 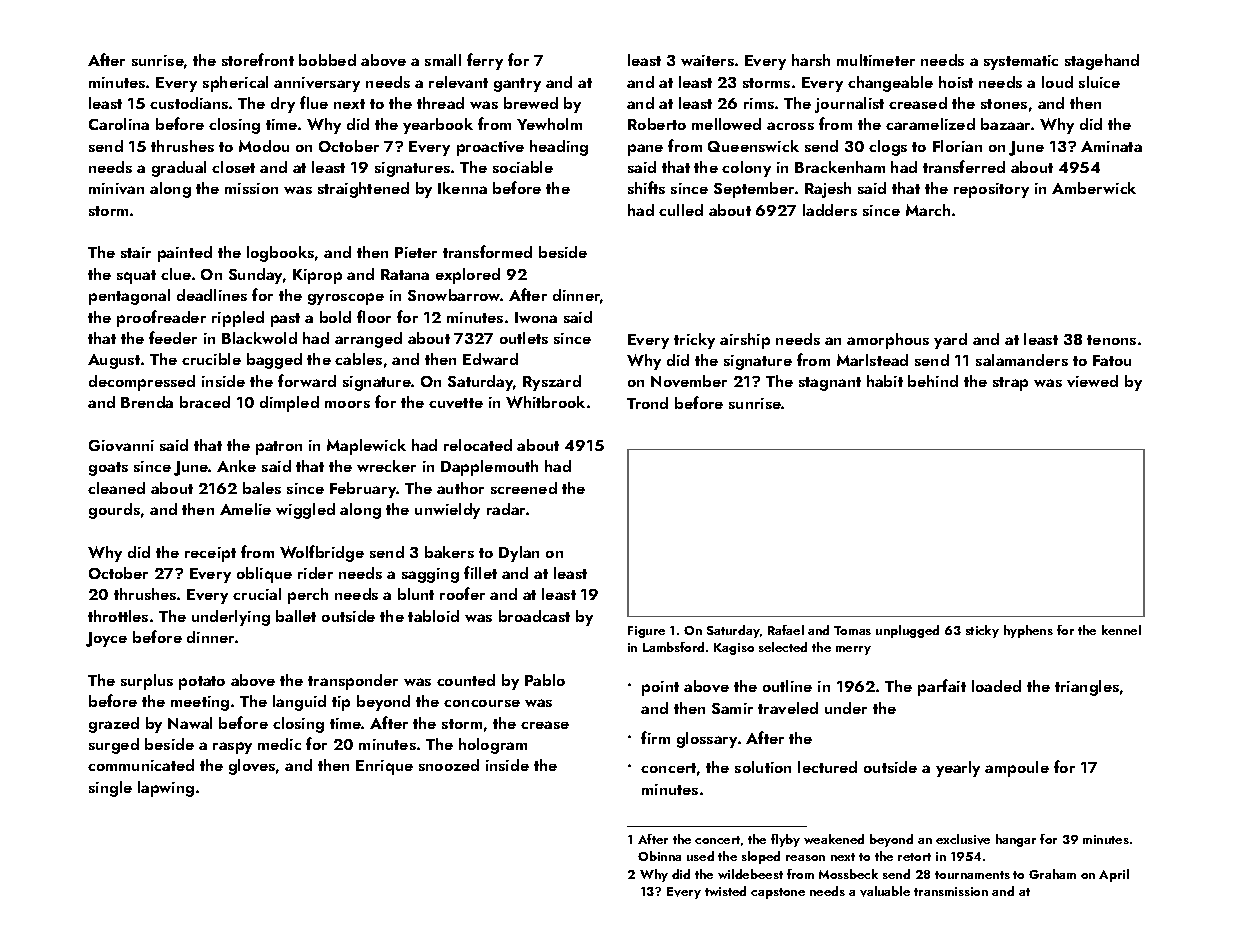 What do you see at coordinates (252, 767) in the screenshot?
I see `gloves` at bounding box center [252, 767].
